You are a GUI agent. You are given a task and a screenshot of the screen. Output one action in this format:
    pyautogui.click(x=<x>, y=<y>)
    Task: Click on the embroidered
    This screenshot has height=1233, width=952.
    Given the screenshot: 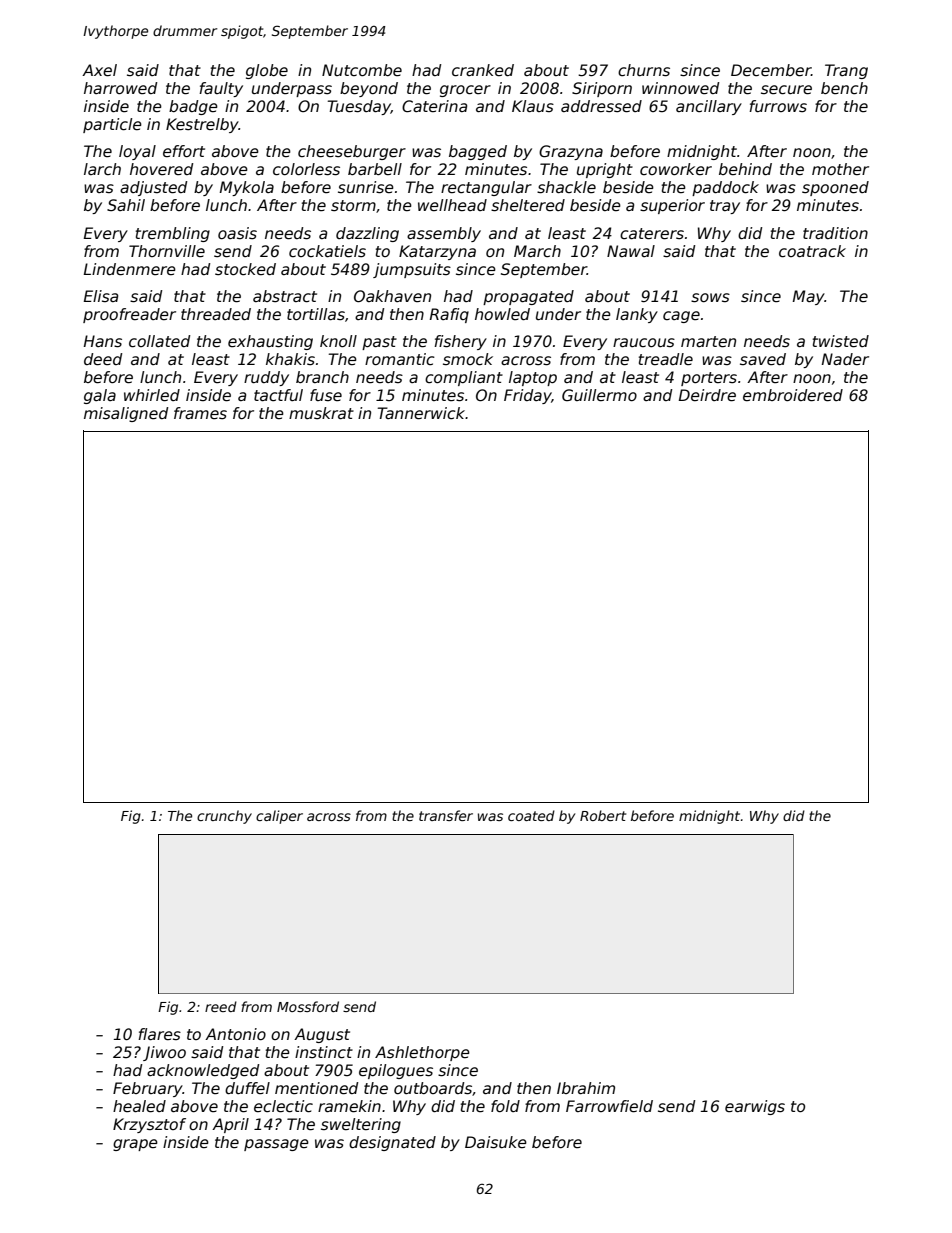 What is the action you would take?
    pyautogui.click(x=793, y=395)
